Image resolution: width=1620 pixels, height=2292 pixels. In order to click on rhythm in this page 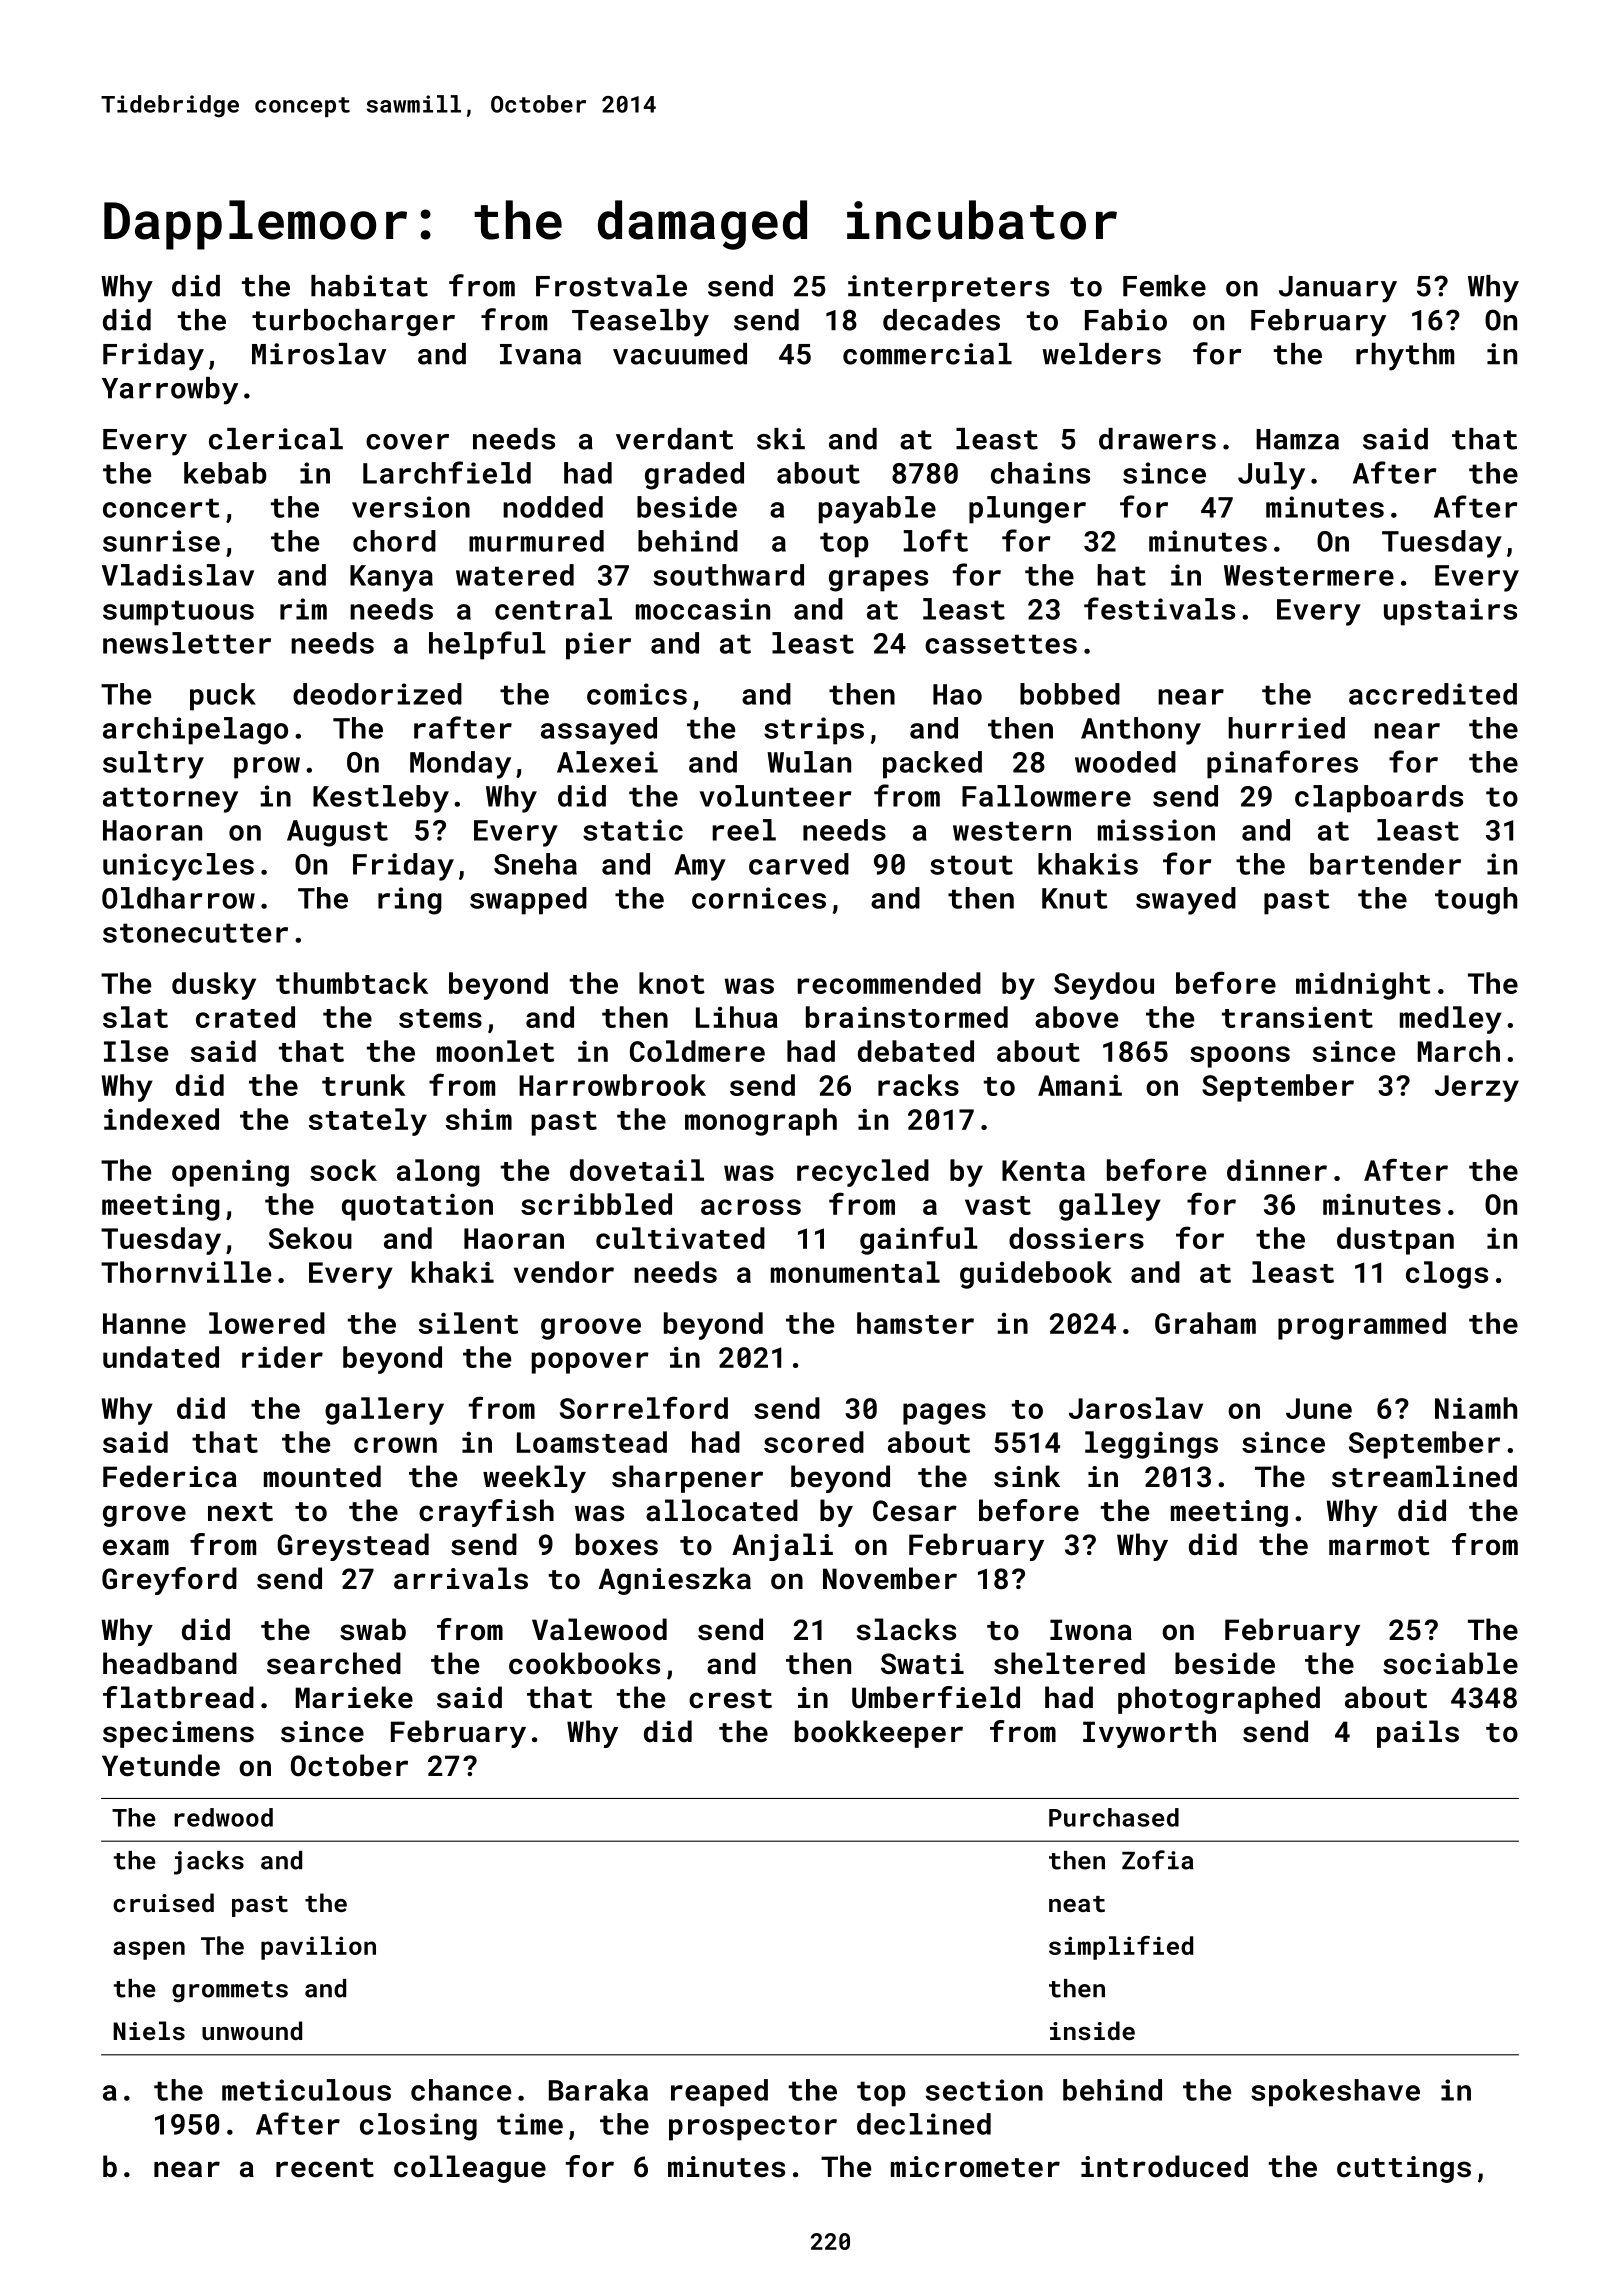, I will do `click(1405, 357)`.
